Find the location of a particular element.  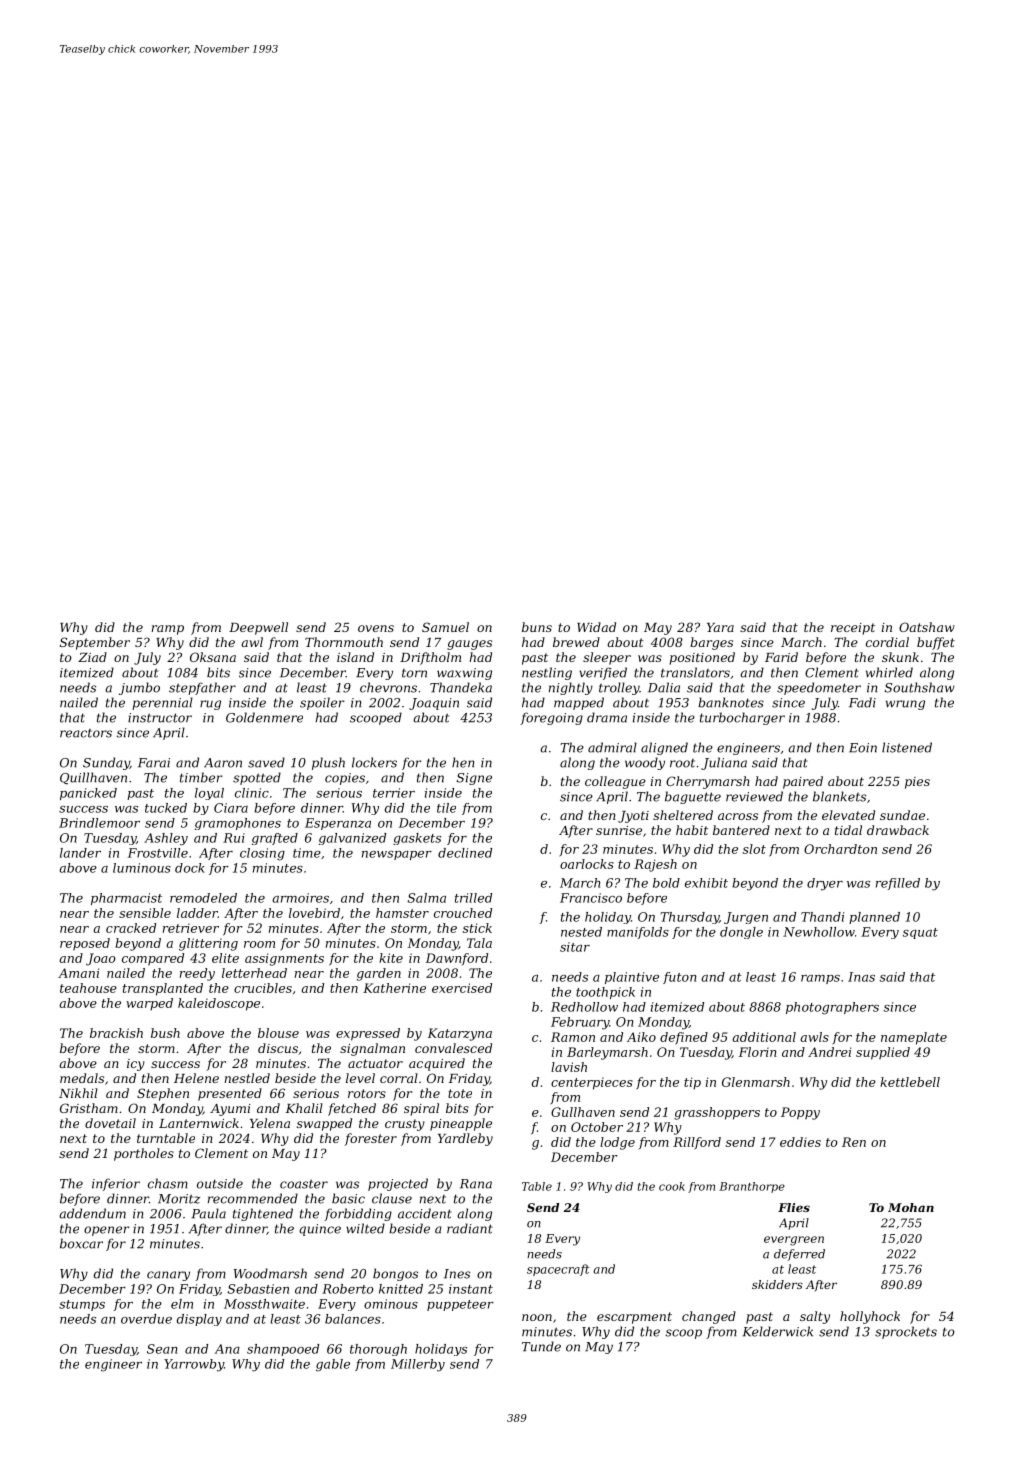

Goldenmere is located at coordinates (264, 717).
